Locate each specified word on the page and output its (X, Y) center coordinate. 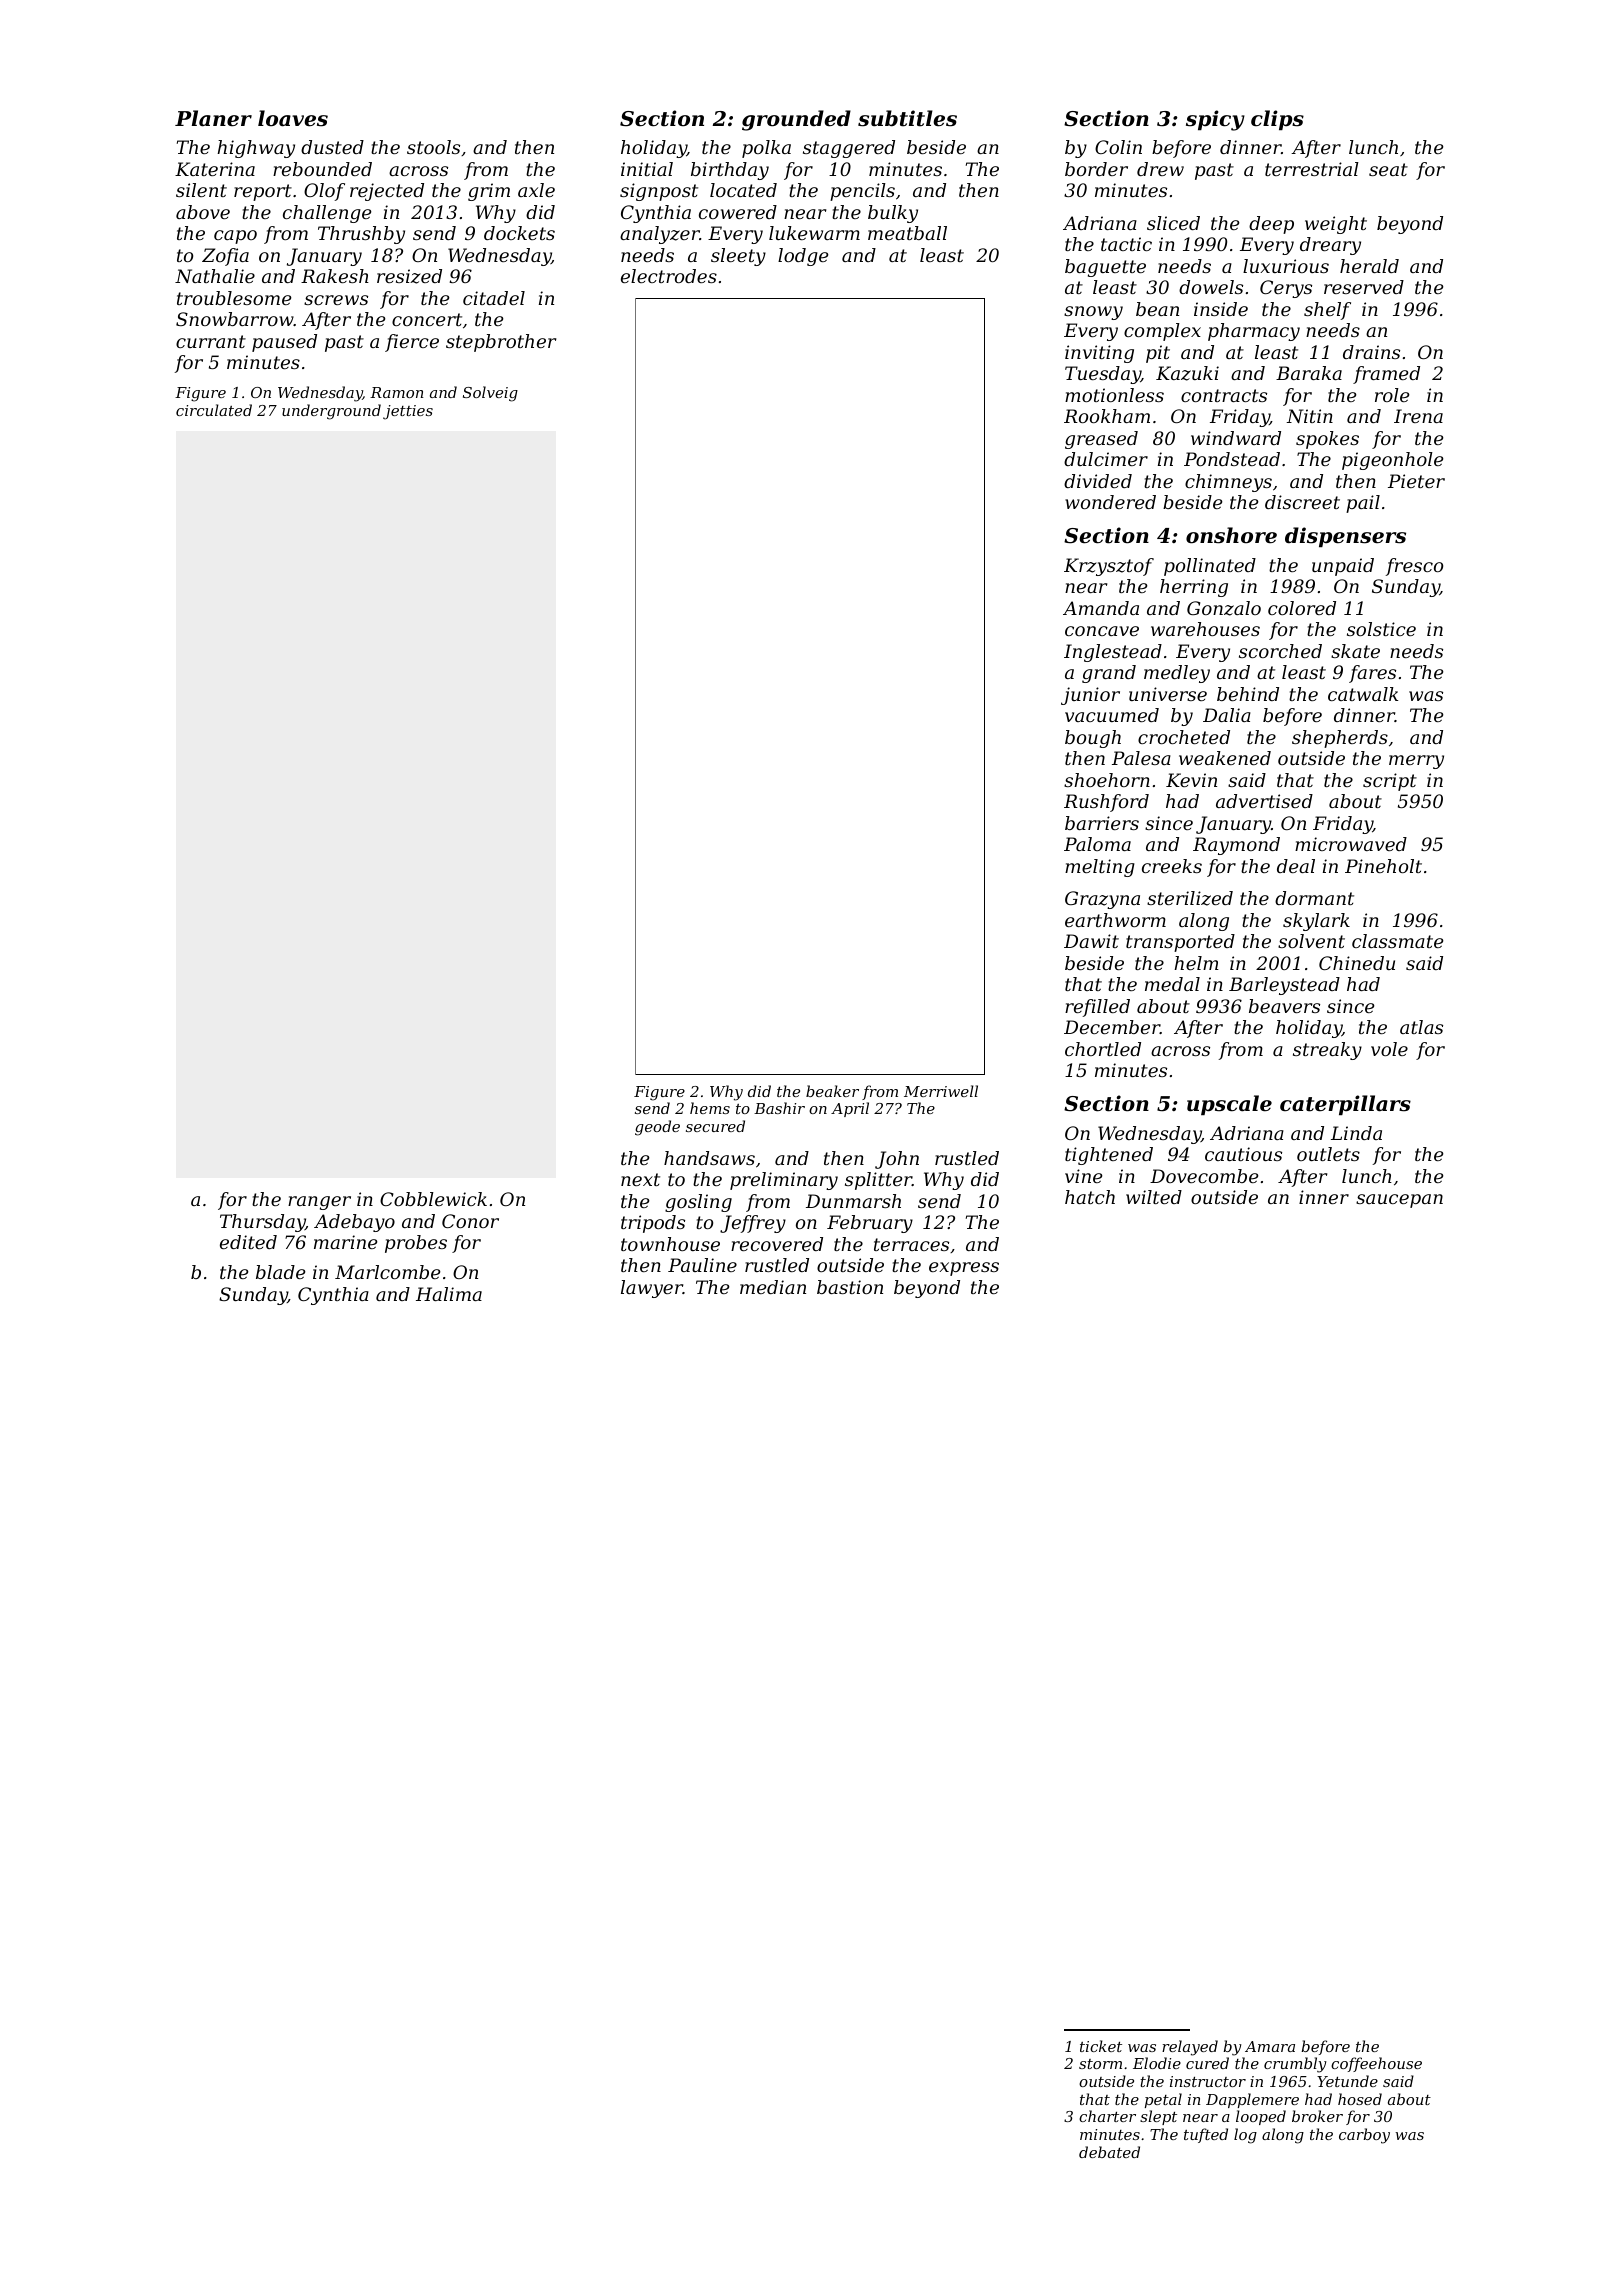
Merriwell (941, 1091)
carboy (1364, 2136)
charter (1107, 2116)
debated (1109, 2152)
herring (1194, 588)
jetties (408, 412)
